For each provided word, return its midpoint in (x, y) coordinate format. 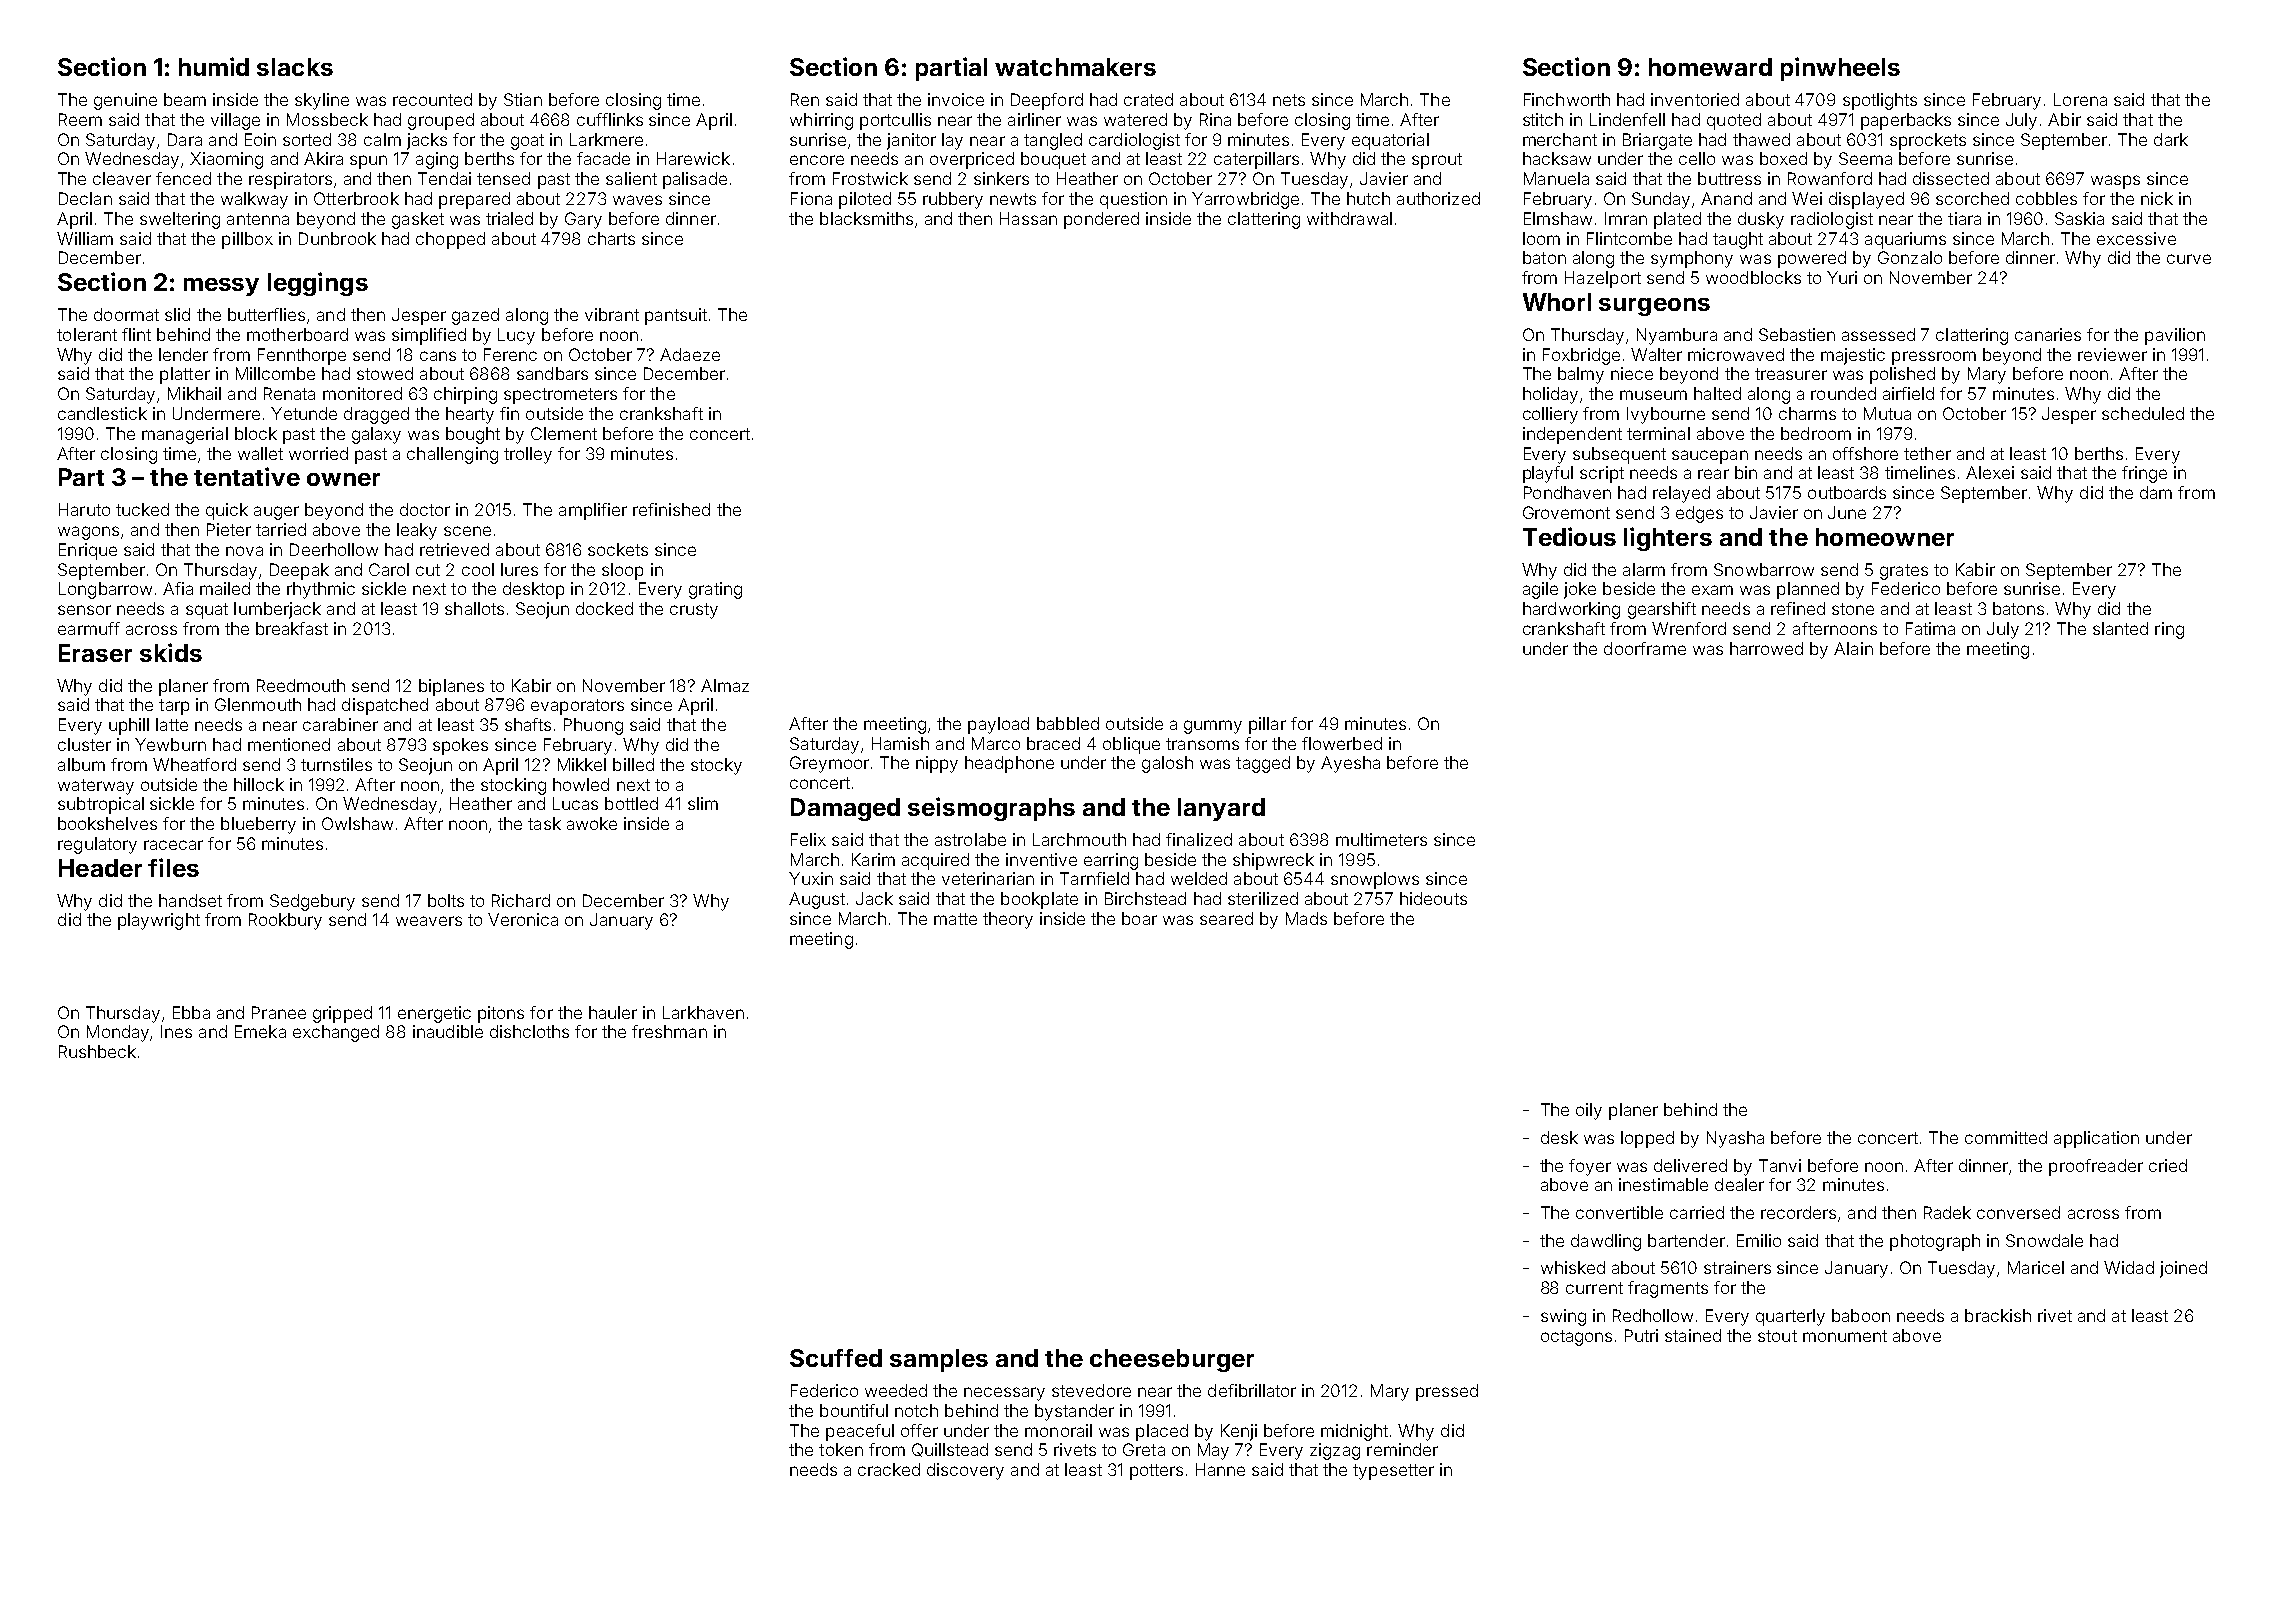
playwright (159, 921)
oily (1589, 1111)
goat (527, 142)
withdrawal (1349, 218)
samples (939, 1360)
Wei (1807, 198)
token (841, 1449)
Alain (1853, 648)
